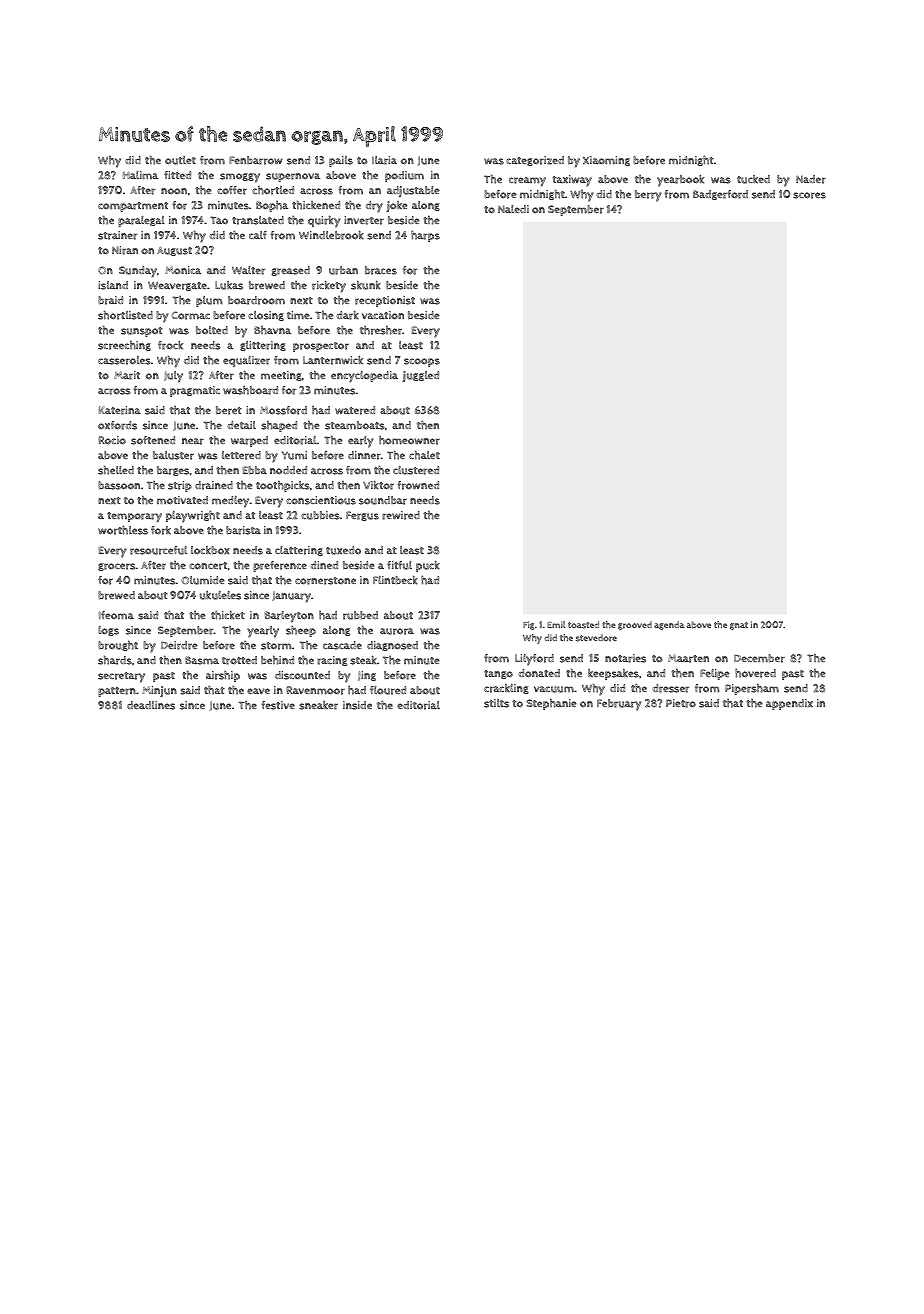 This screenshot has height=1314, width=924. I want to click on Pietro, so click(681, 703).
